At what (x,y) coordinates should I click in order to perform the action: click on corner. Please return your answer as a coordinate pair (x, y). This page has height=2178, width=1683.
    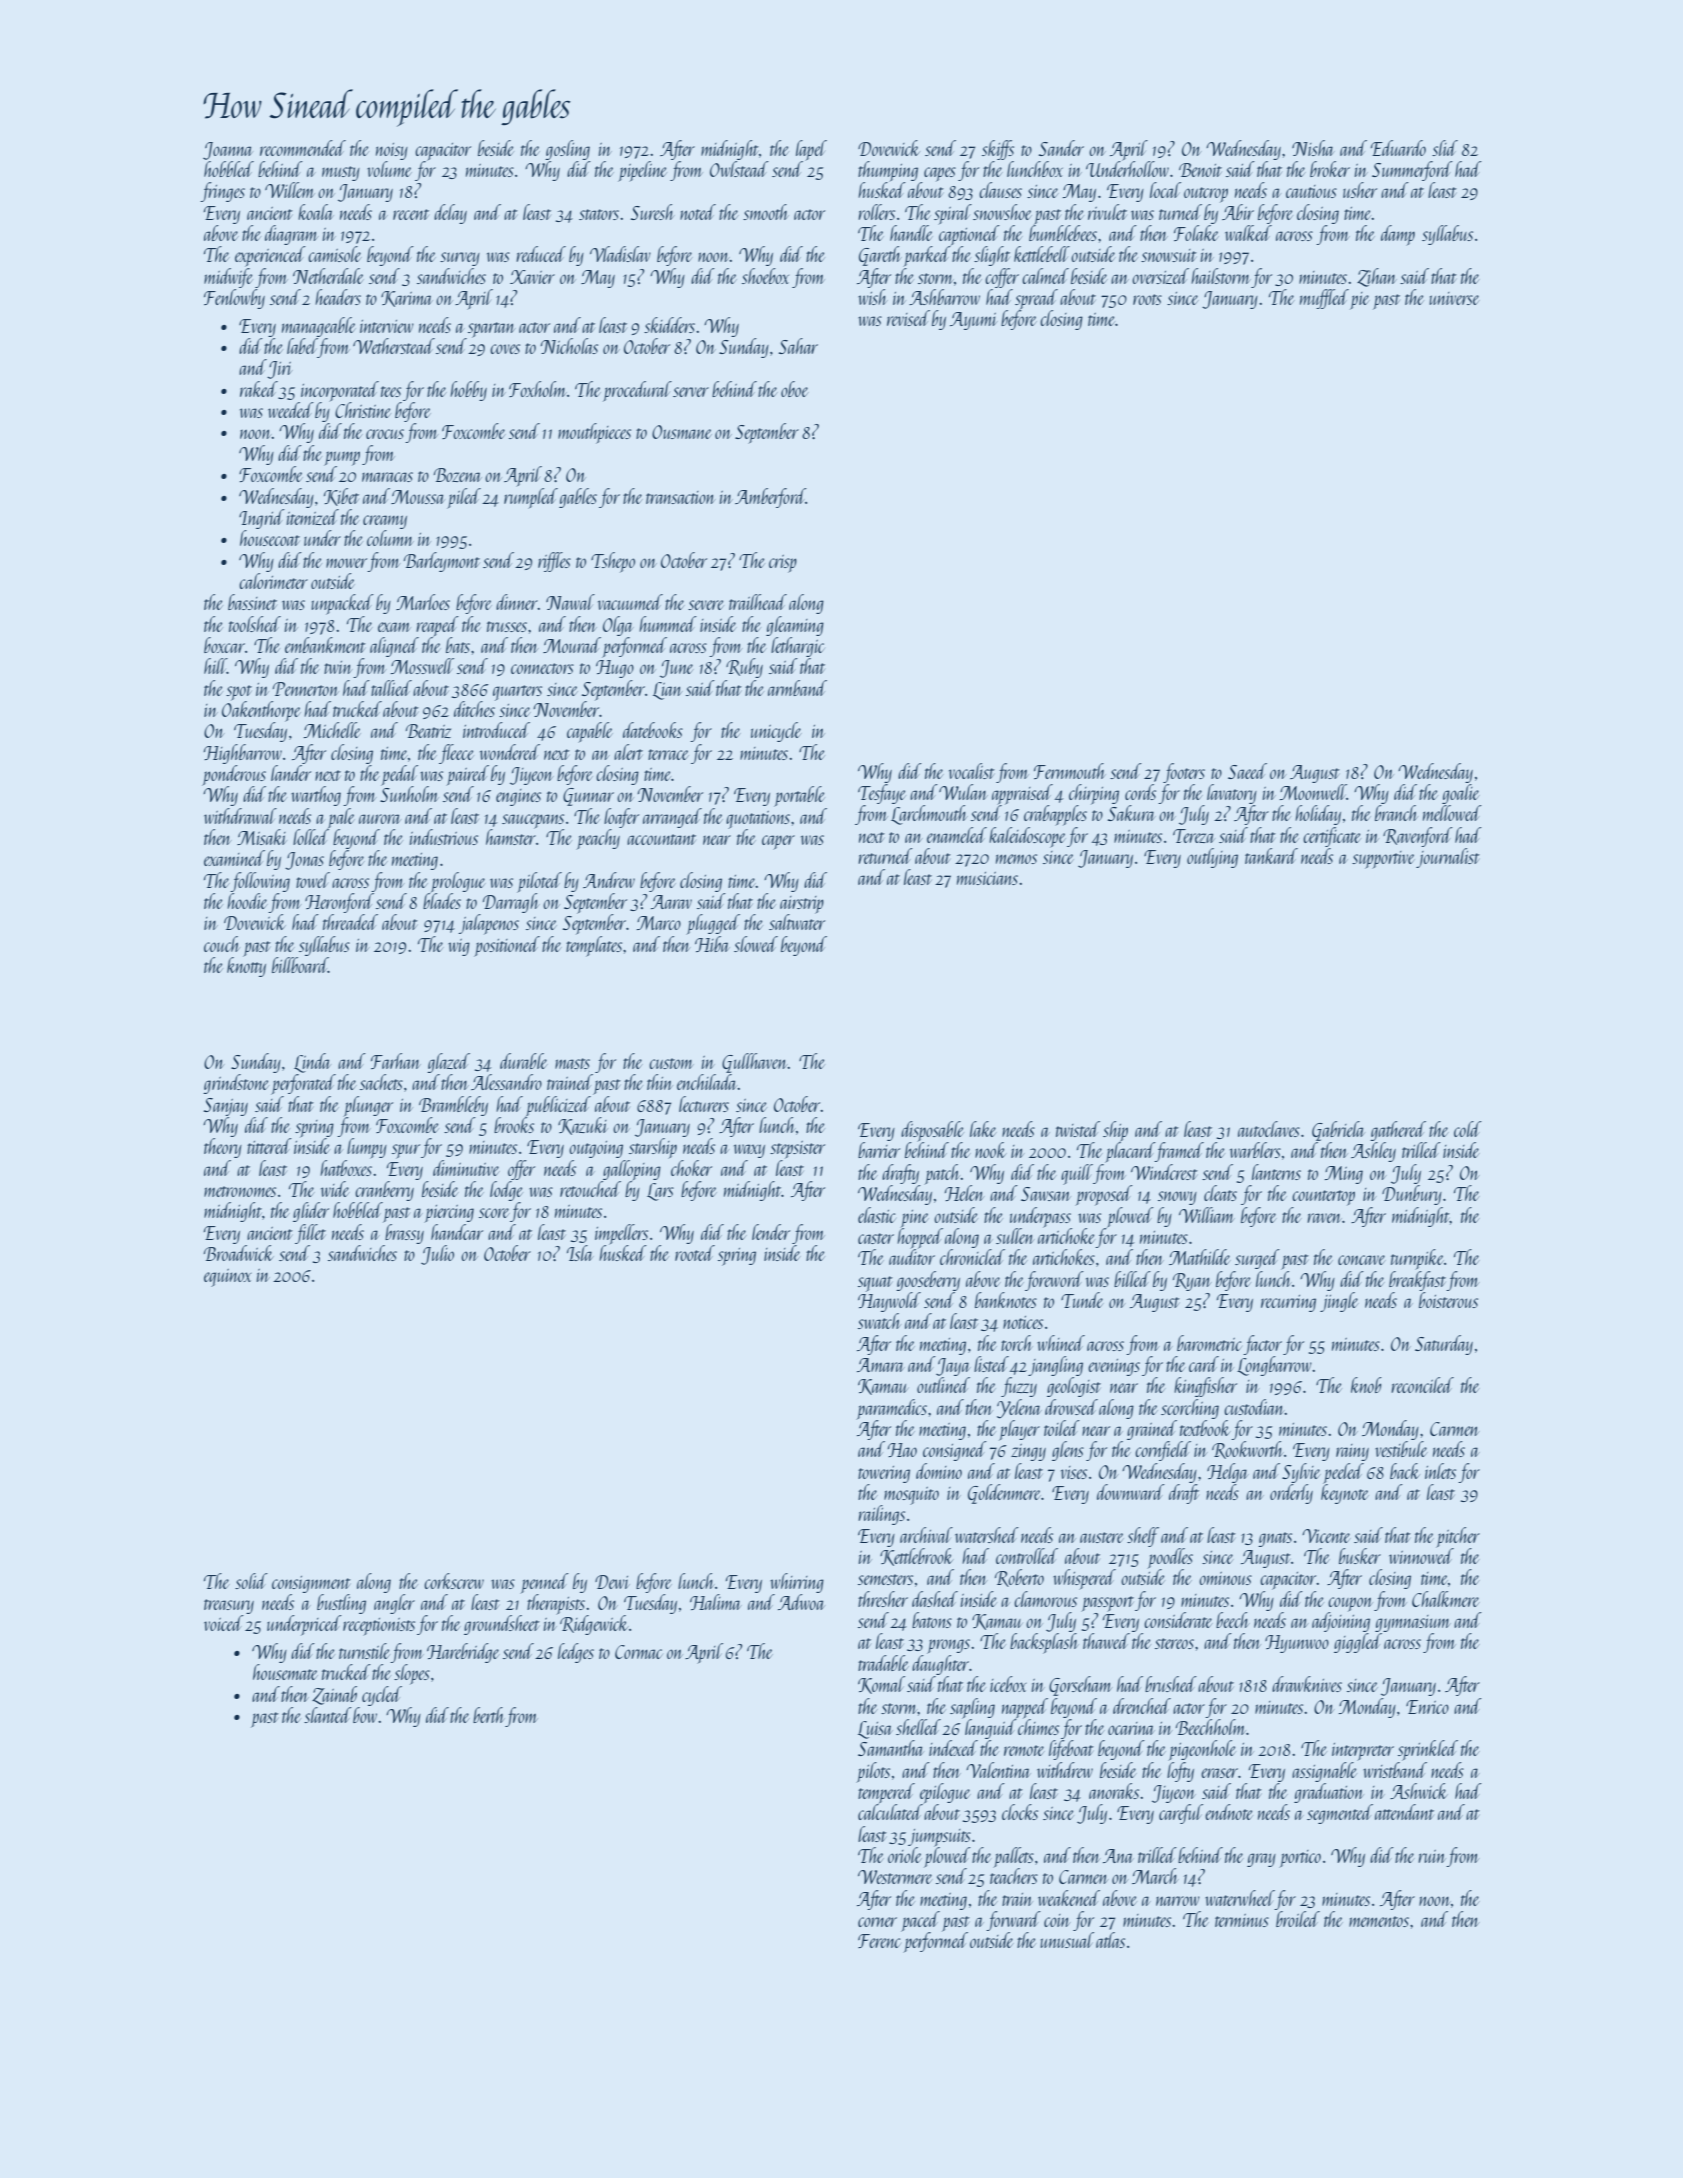
    Looking at the image, I should click on (877, 1922).
